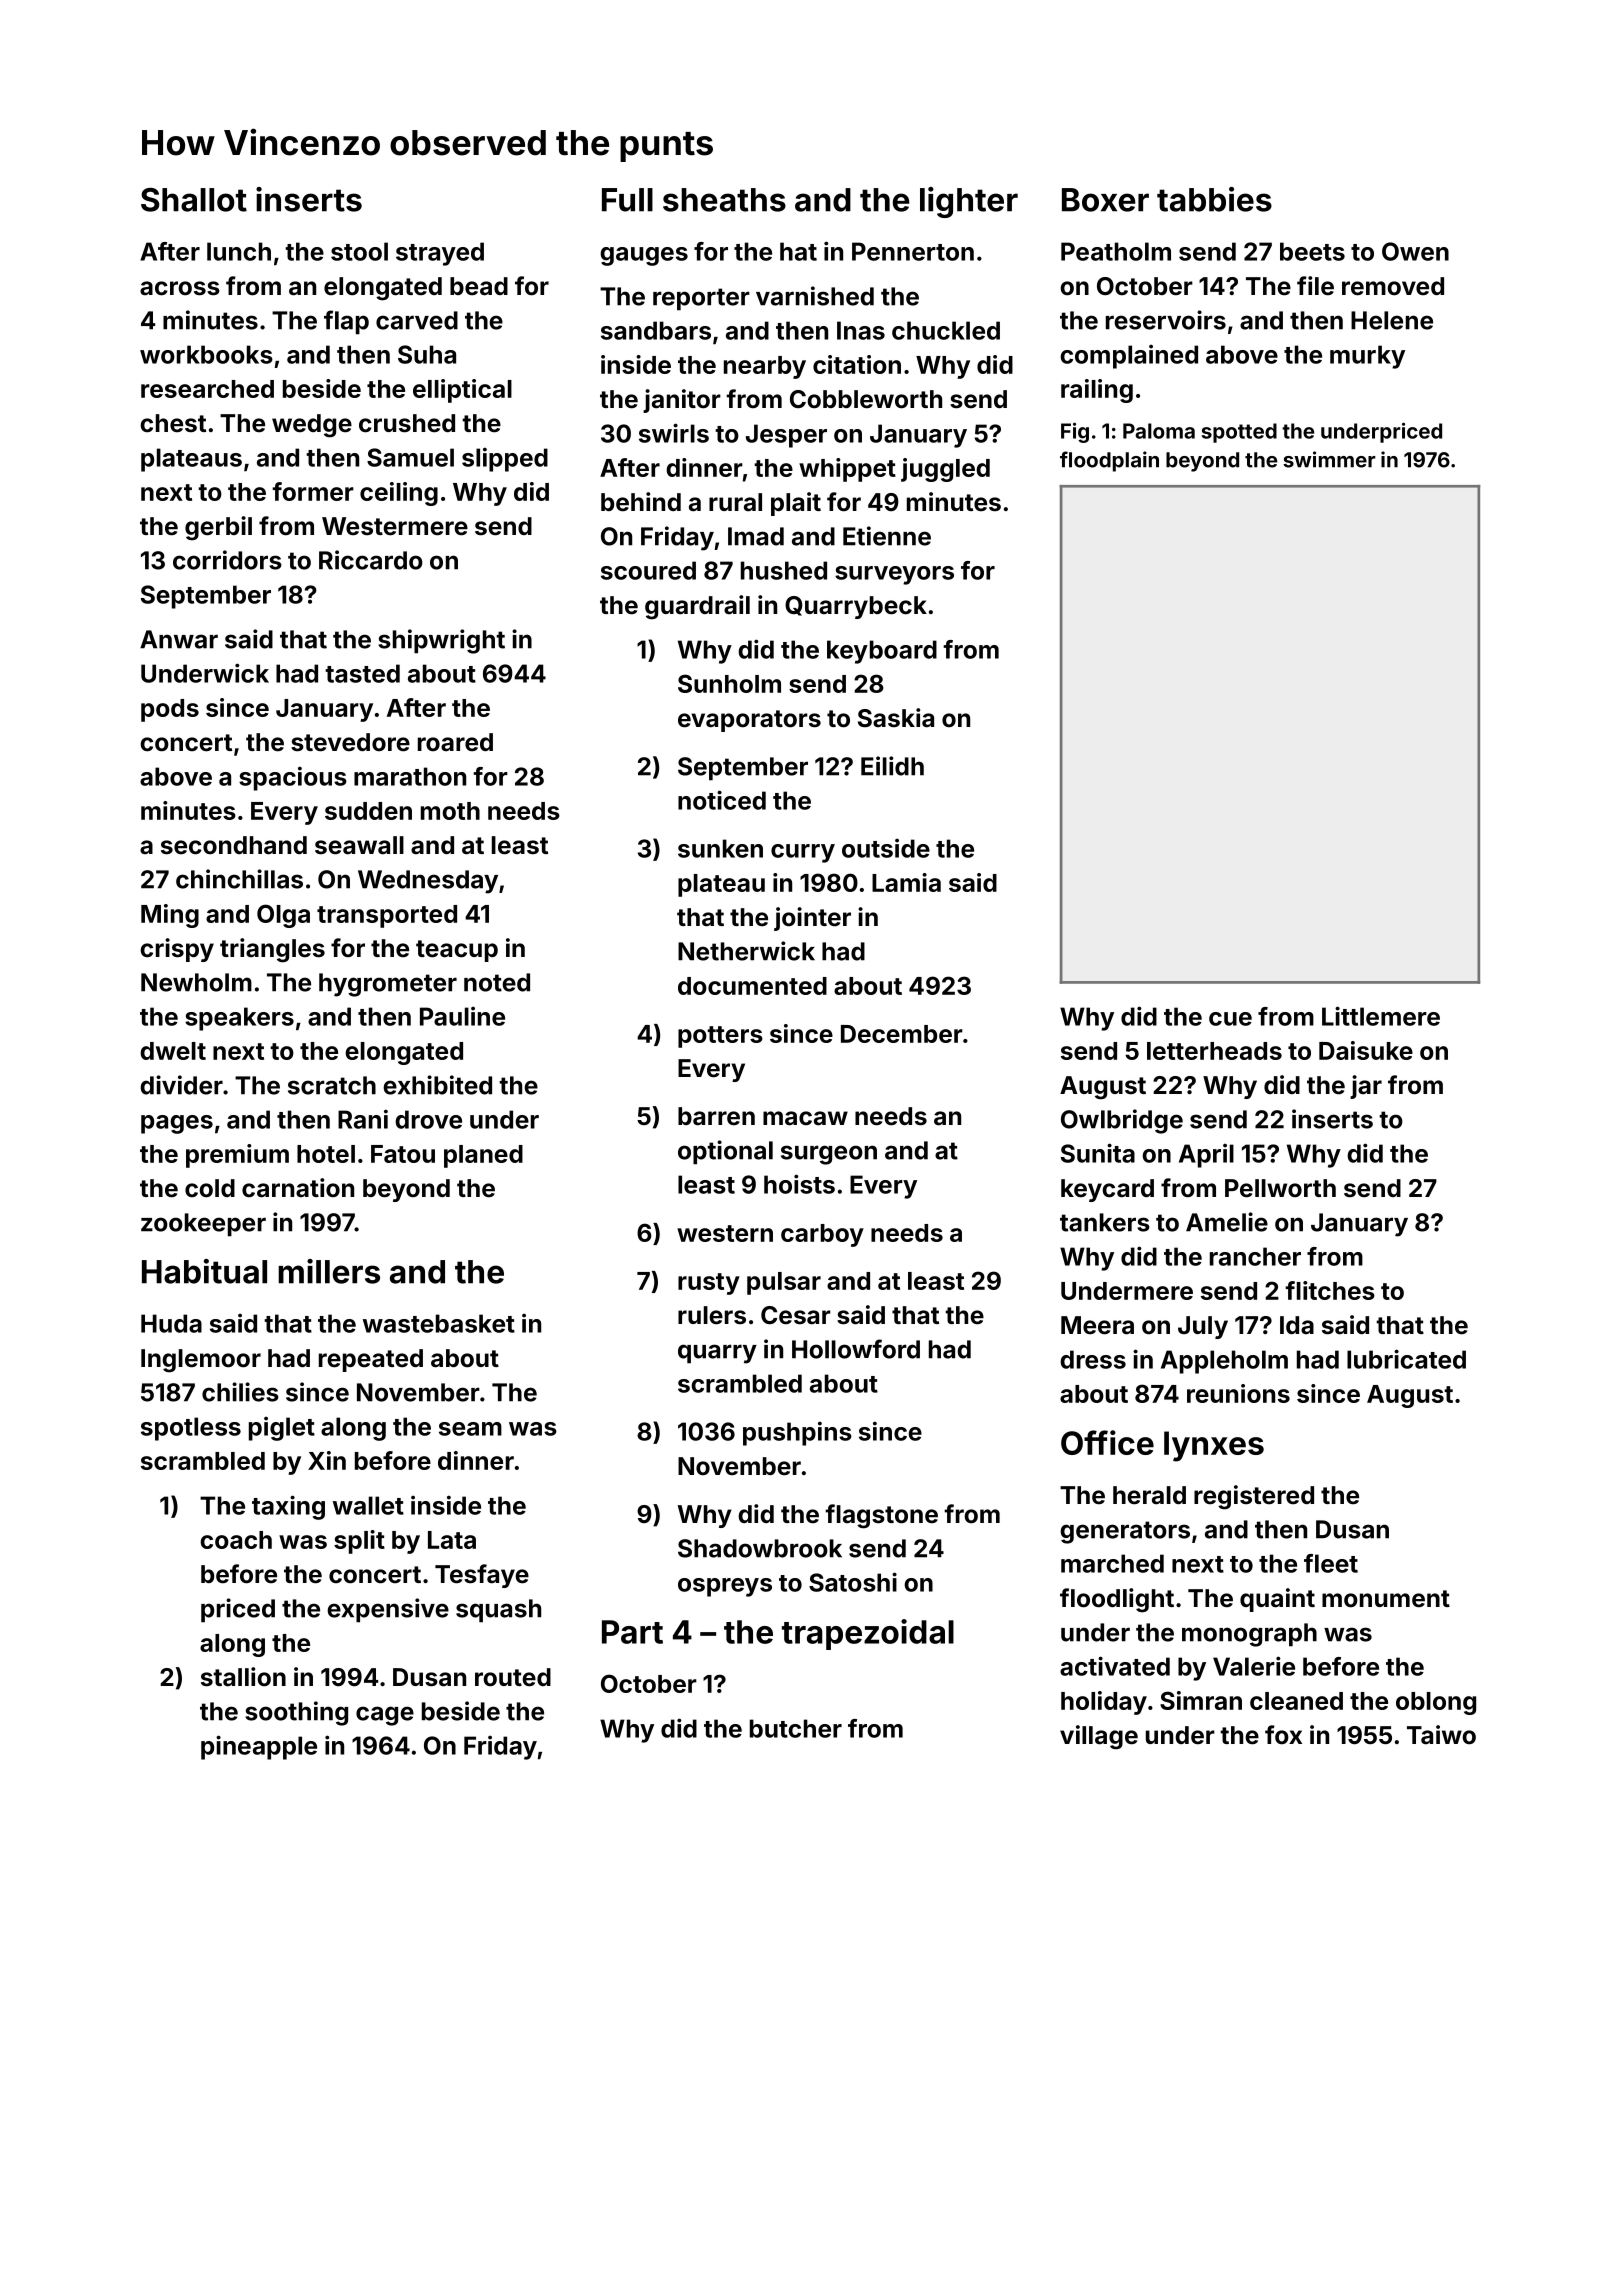 The image size is (1620, 2292). Describe the element at coordinates (1075, 432) in the page. I see `Fig` at that location.
